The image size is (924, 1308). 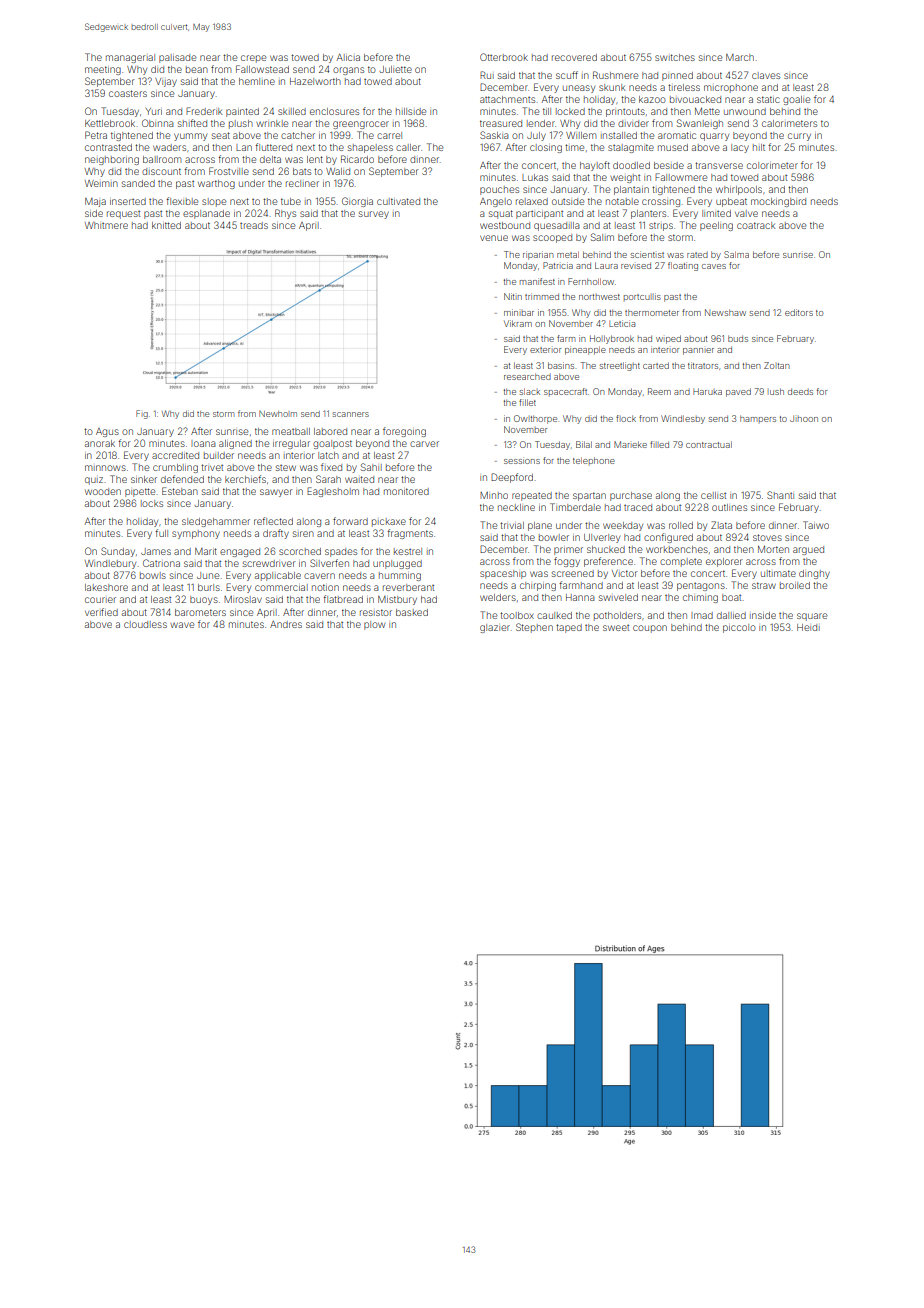 What do you see at coordinates (504, 57) in the screenshot?
I see `Otterbrook` at bounding box center [504, 57].
